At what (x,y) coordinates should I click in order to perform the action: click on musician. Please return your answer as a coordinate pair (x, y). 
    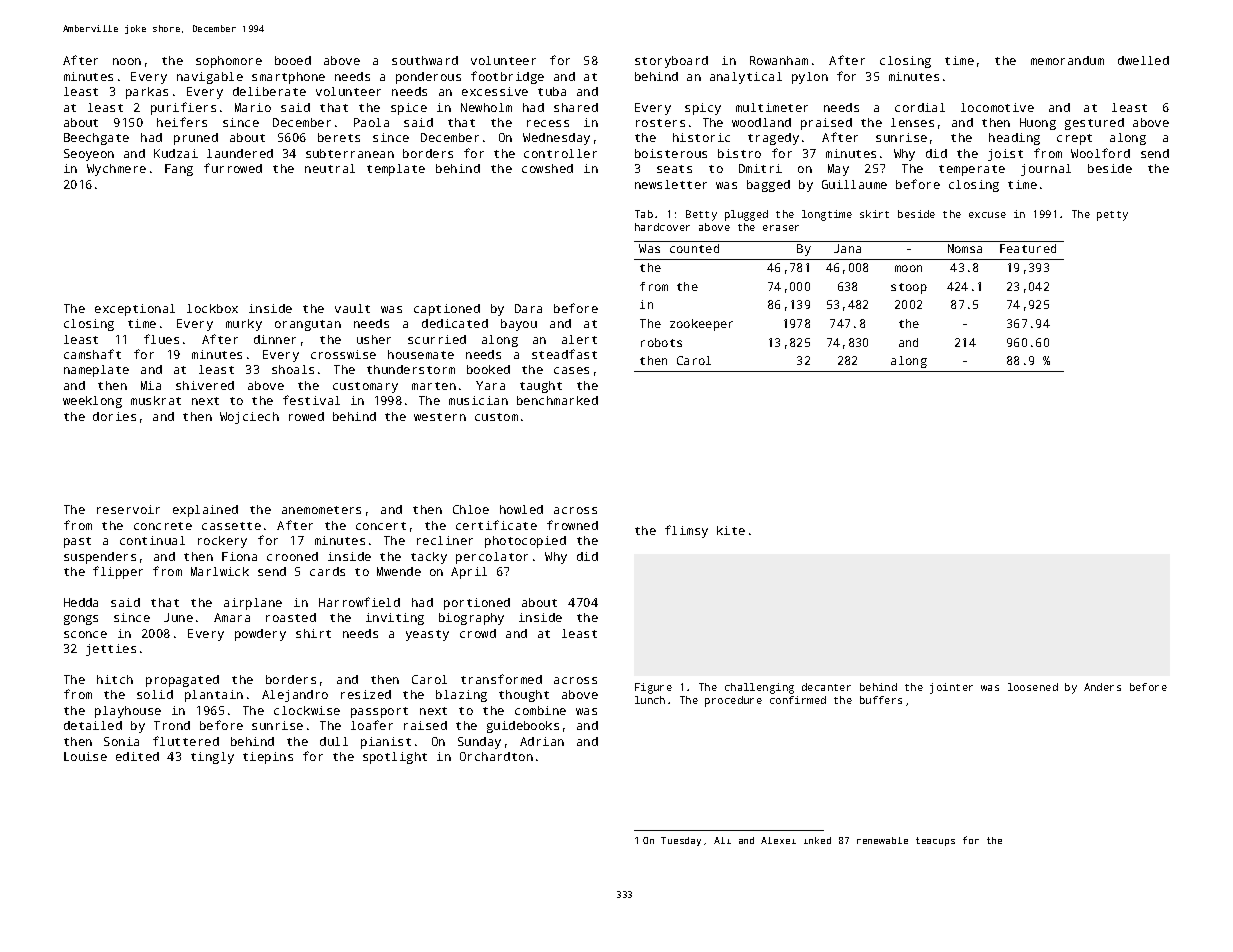
    Looking at the image, I should click on (478, 400).
